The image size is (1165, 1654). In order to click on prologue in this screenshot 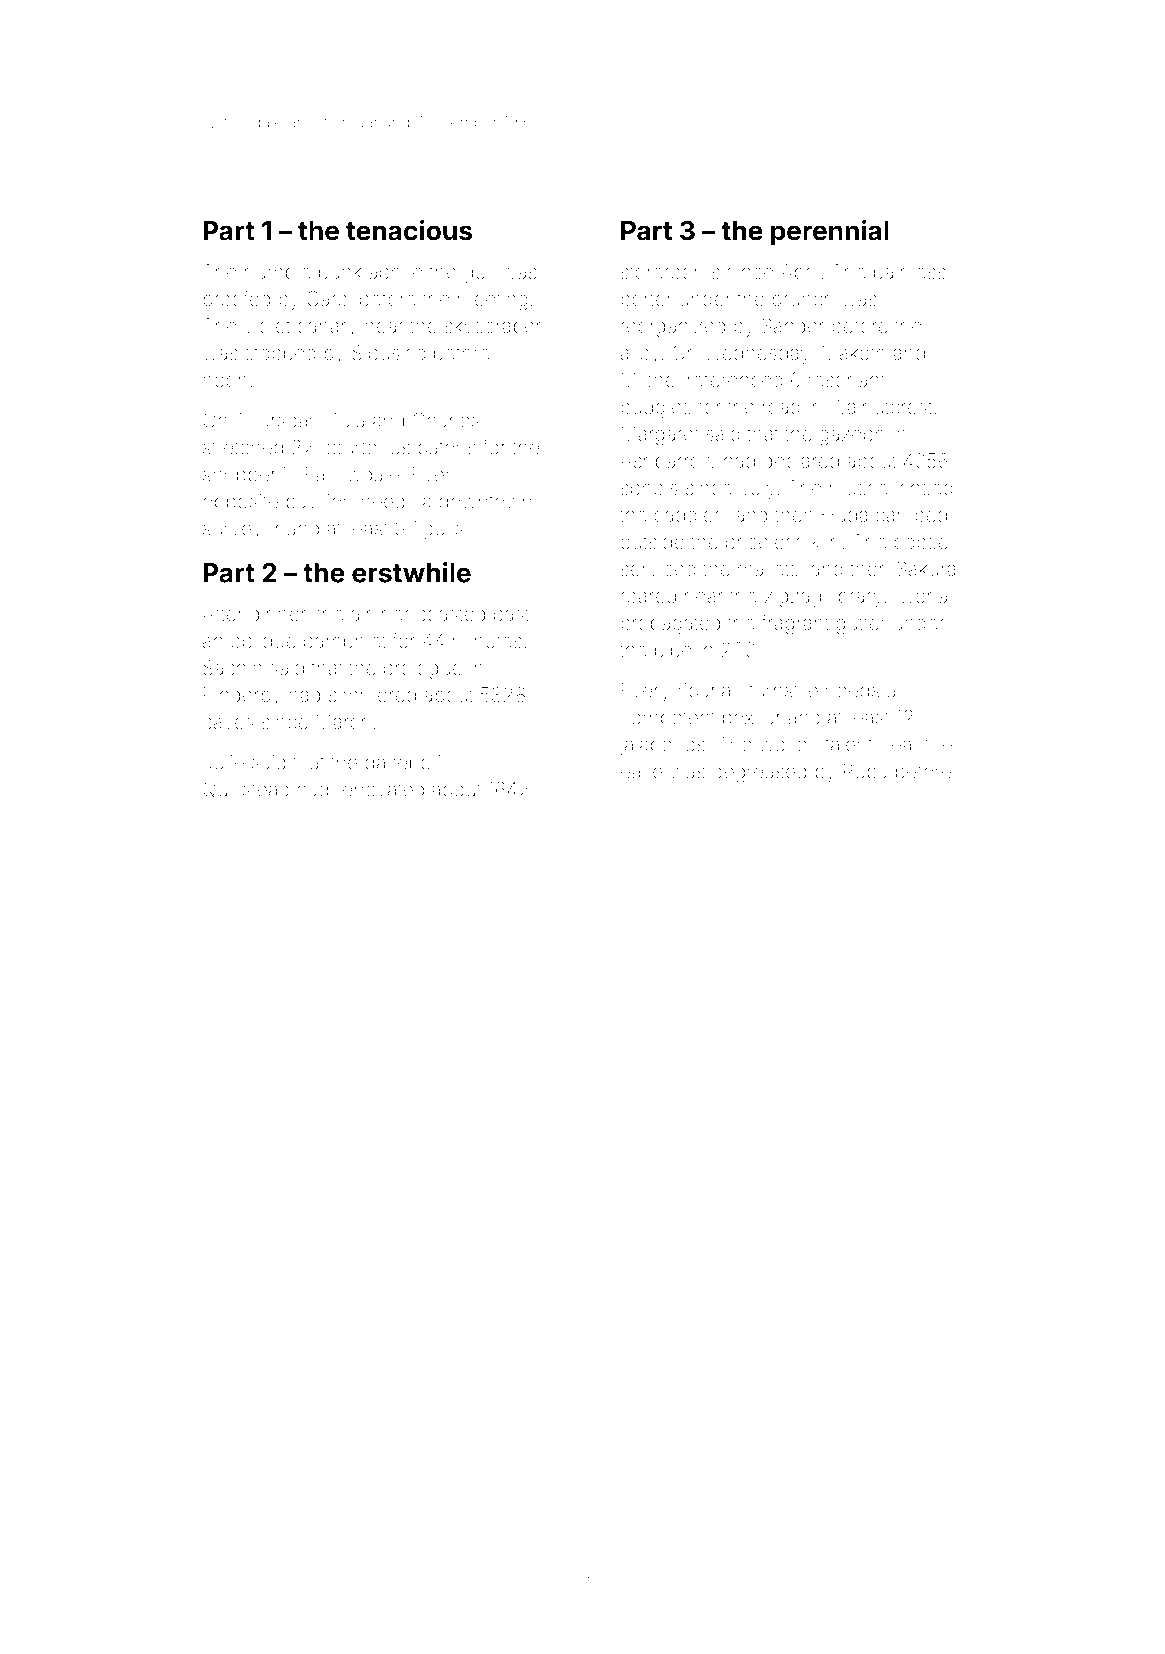, I will do `click(423, 670)`.
